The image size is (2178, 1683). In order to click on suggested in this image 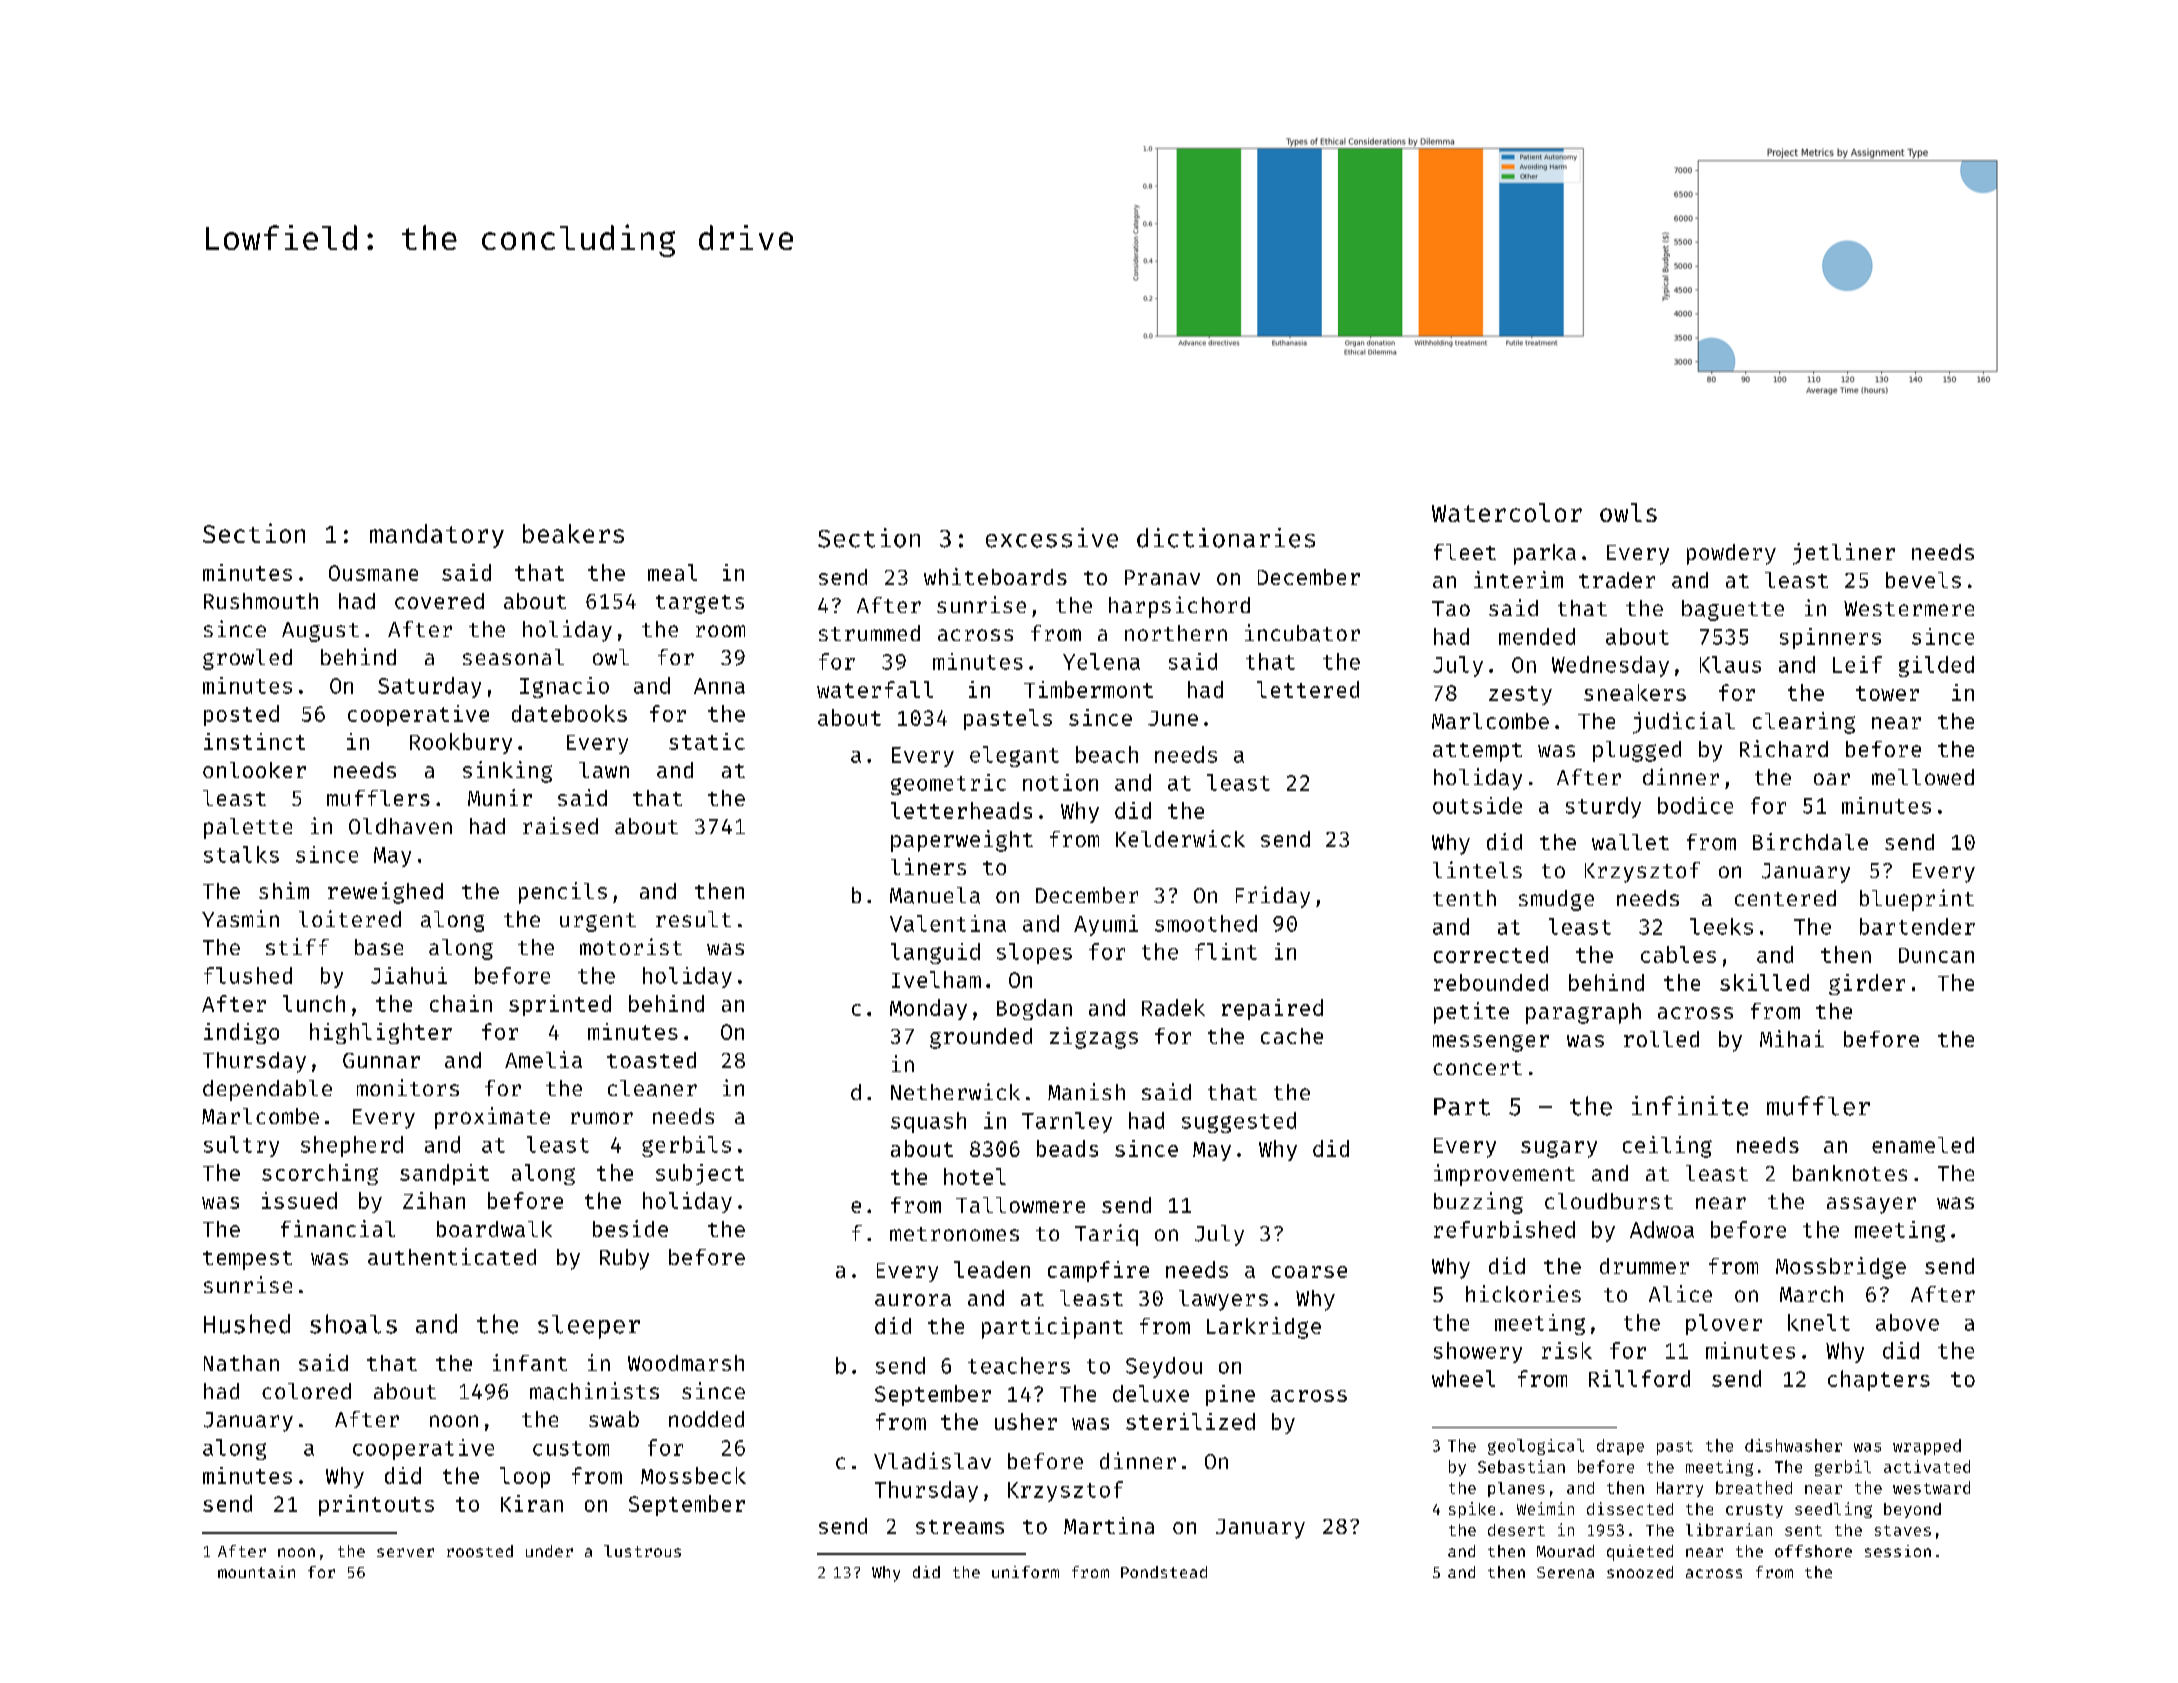, I will do `click(1239, 1122)`.
